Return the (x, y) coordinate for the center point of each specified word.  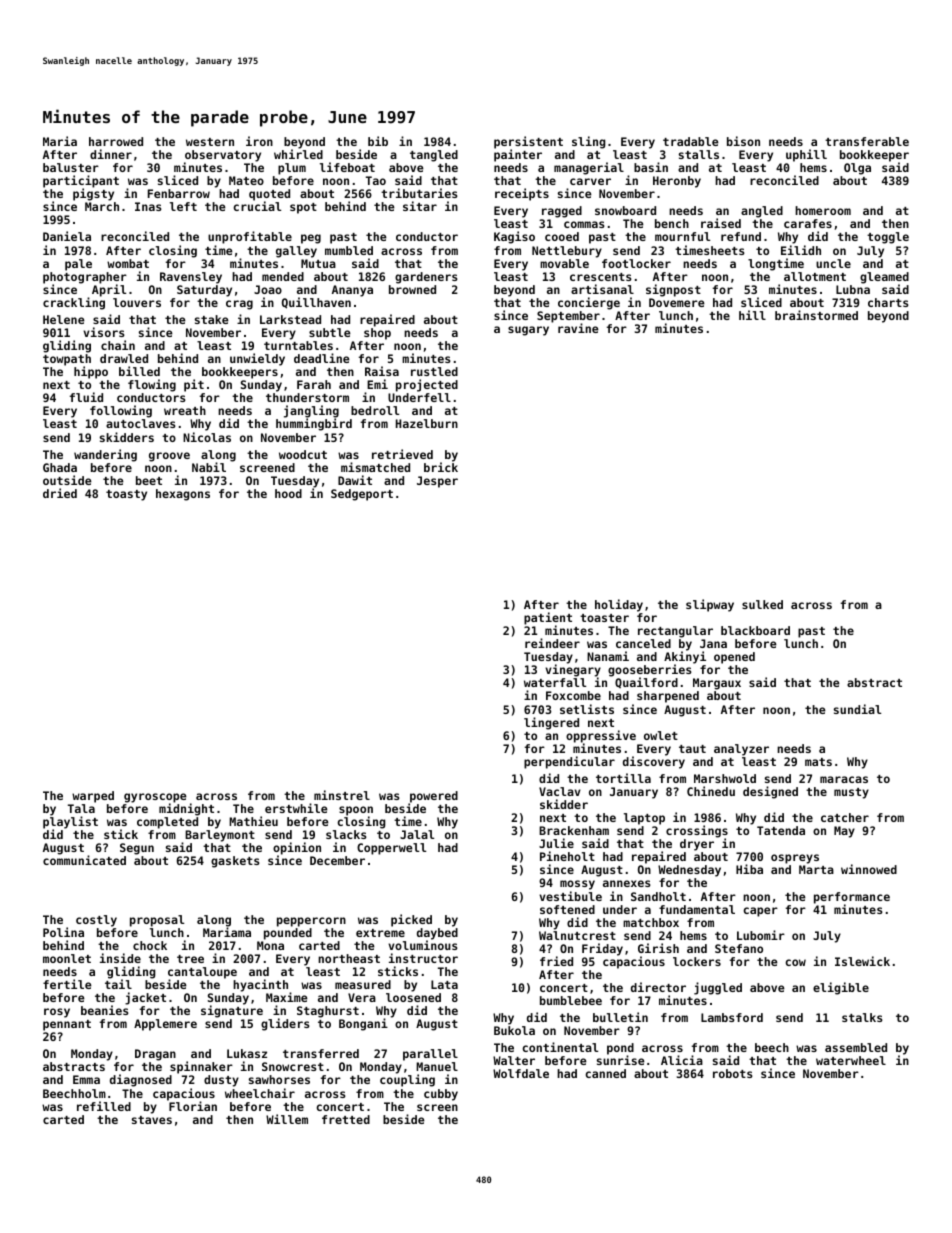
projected (427, 385)
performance (852, 898)
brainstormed (816, 315)
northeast (349, 958)
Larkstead (290, 319)
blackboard (755, 630)
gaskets (235, 862)
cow (796, 962)
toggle (888, 238)
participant (81, 182)
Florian (193, 1106)
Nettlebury (567, 252)
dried (60, 493)
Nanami (608, 656)
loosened (413, 997)
